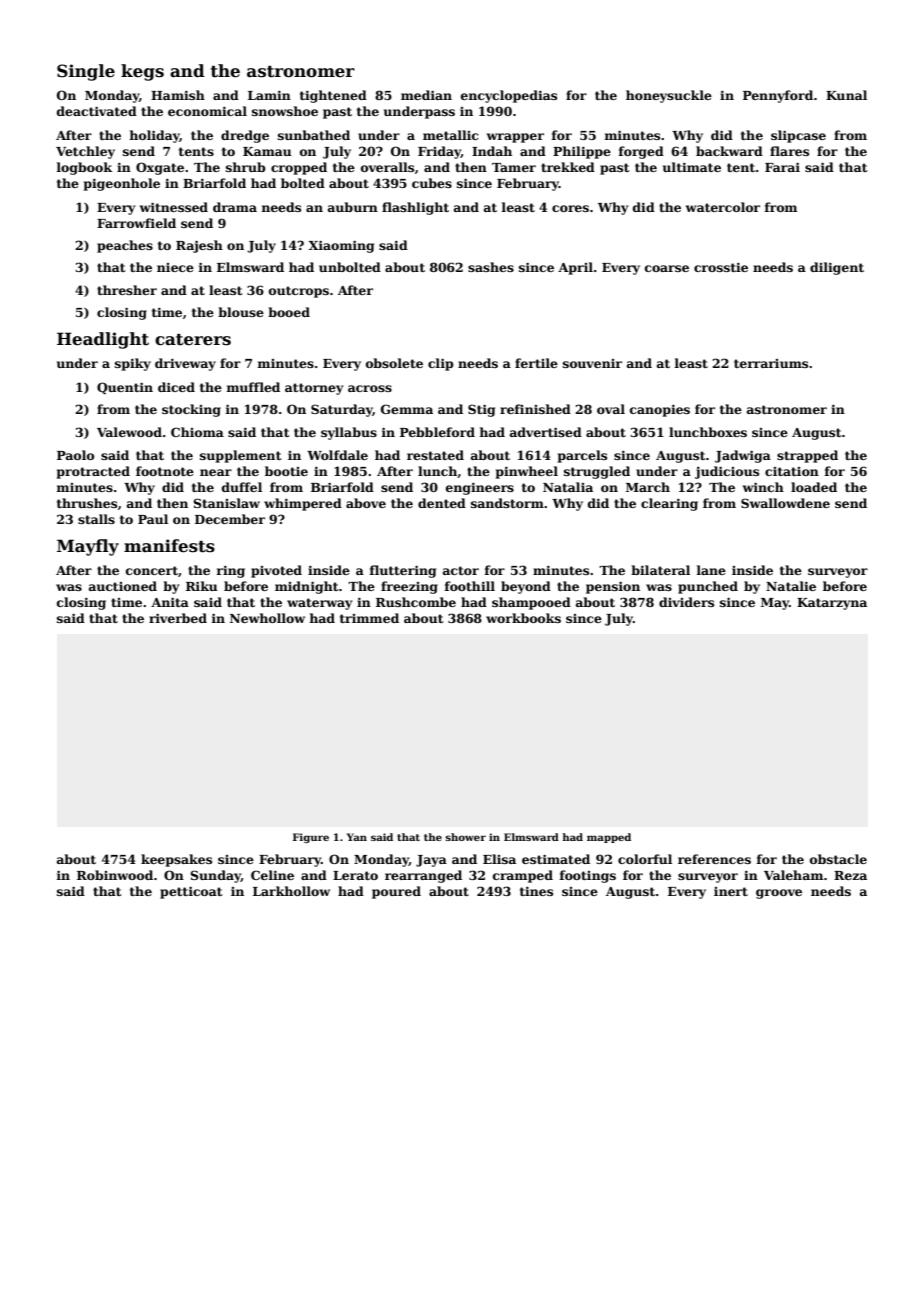 The width and height of the screenshot is (924, 1308). Describe the element at coordinates (729, 151) in the screenshot. I see `backward` at that location.
